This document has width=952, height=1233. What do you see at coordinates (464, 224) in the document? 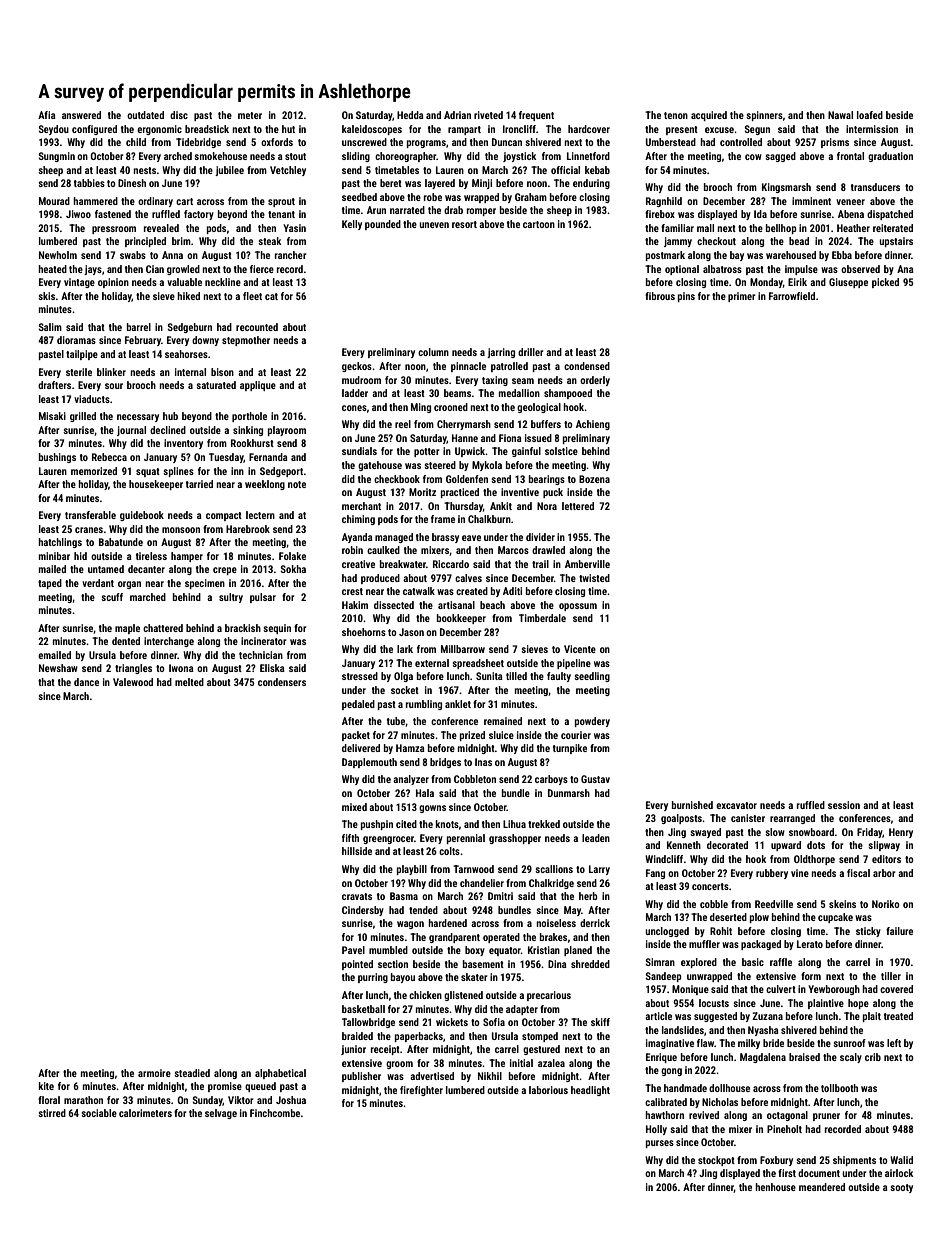
I see `resort` at bounding box center [464, 224].
